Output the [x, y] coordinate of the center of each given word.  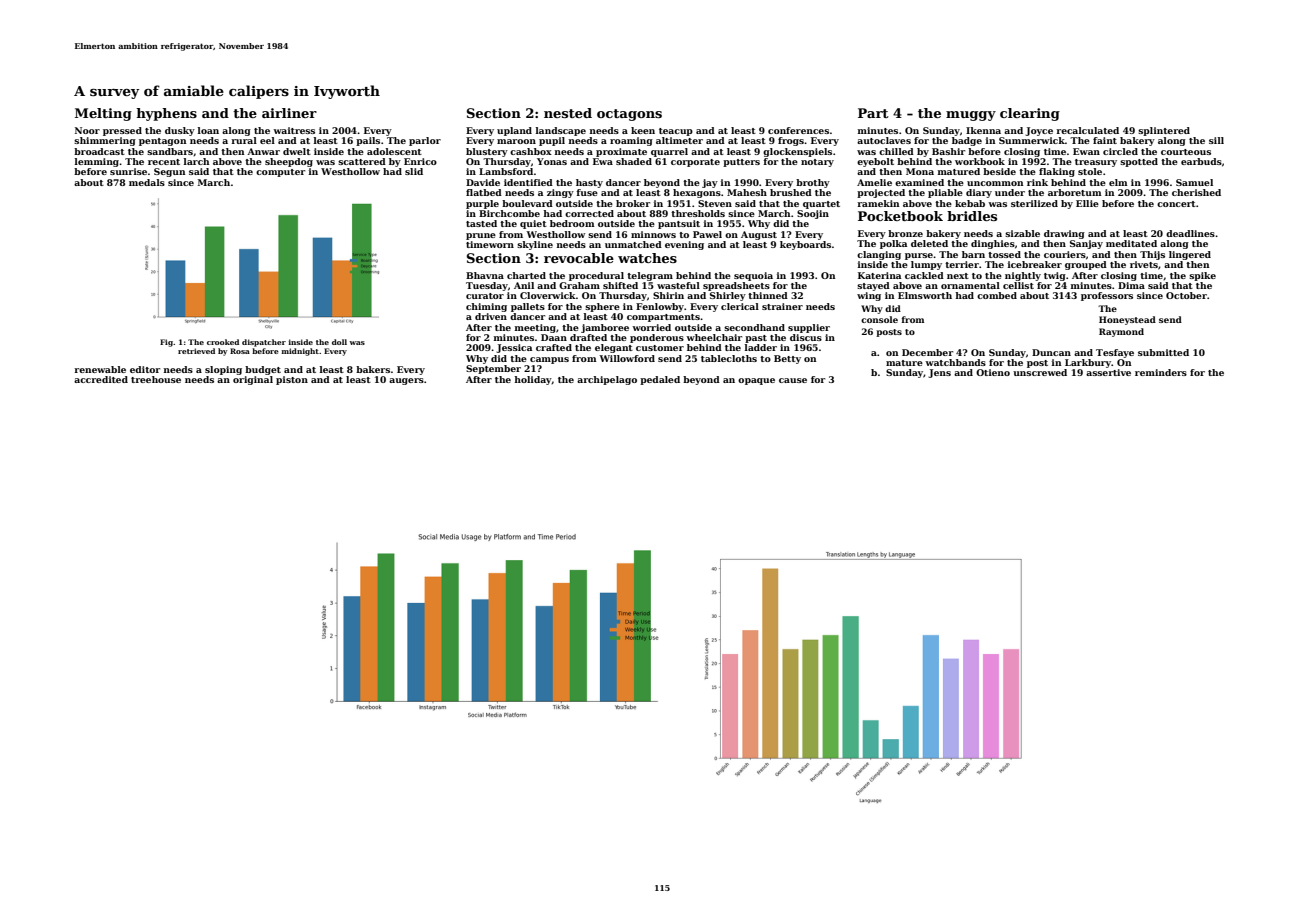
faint [1105, 140]
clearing [1030, 114]
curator [485, 296]
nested [568, 113]
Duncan [1051, 352]
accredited [101, 379]
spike [1202, 276]
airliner [289, 113]
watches [647, 258]
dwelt [297, 151]
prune [481, 236]
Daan [554, 337]
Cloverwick [548, 295]
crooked [223, 342]
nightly [1023, 276]
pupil [552, 141]
